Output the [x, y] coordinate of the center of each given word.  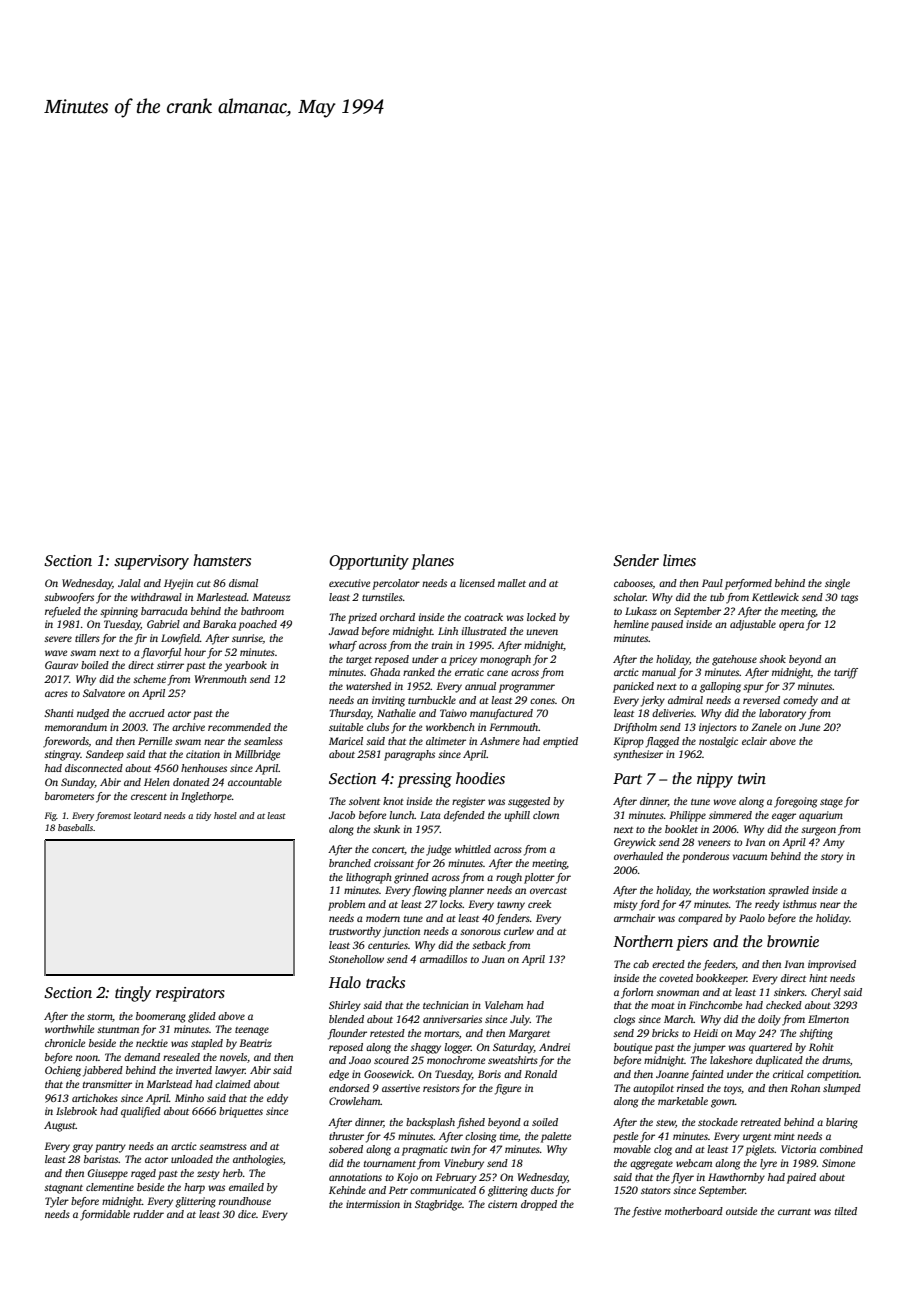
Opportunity [369, 562]
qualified [141, 1112]
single [837, 584]
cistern [502, 1204]
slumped [842, 1089]
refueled [63, 612]
